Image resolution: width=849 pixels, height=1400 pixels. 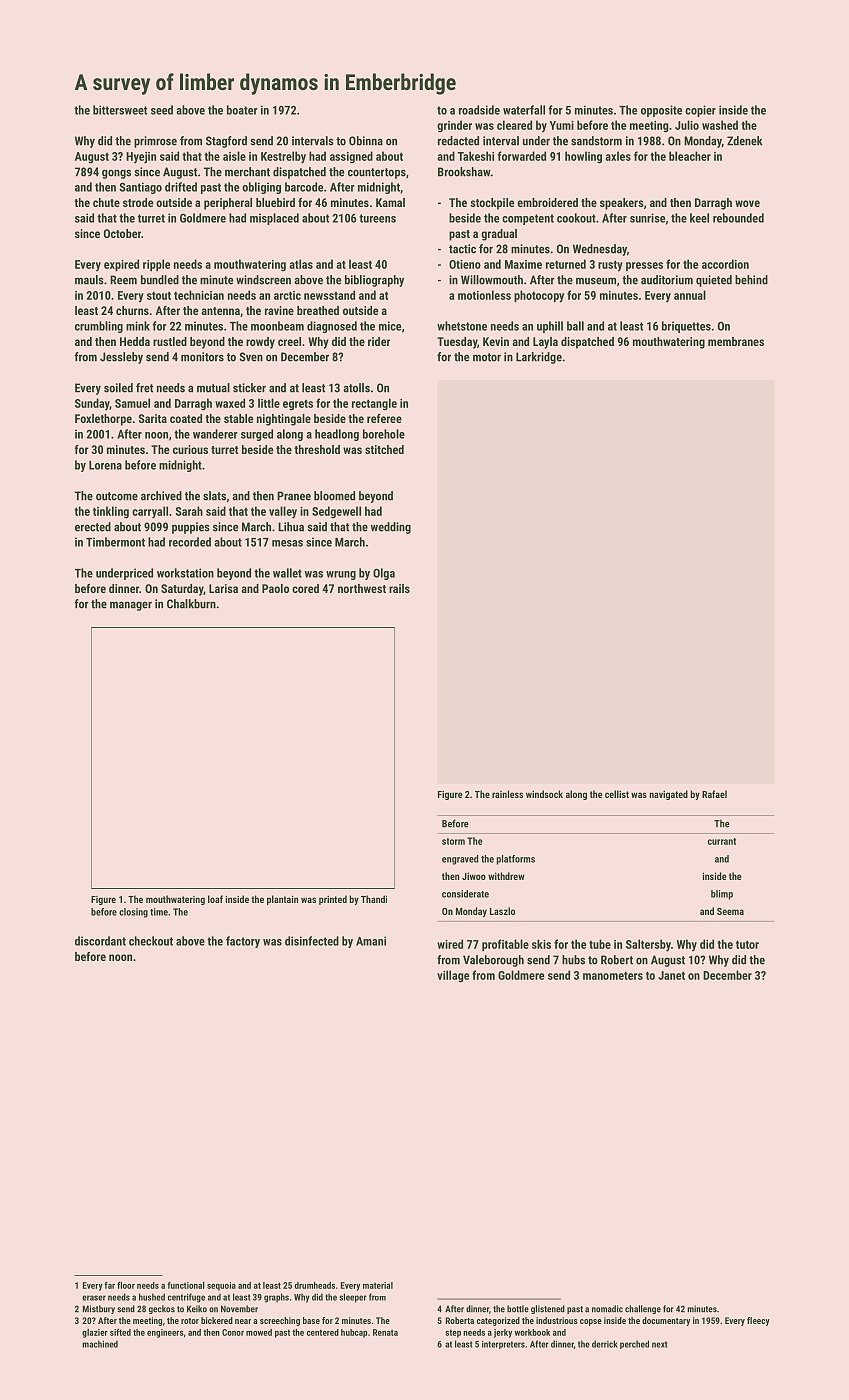 What do you see at coordinates (573, 960) in the image?
I see `hubs` at bounding box center [573, 960].
